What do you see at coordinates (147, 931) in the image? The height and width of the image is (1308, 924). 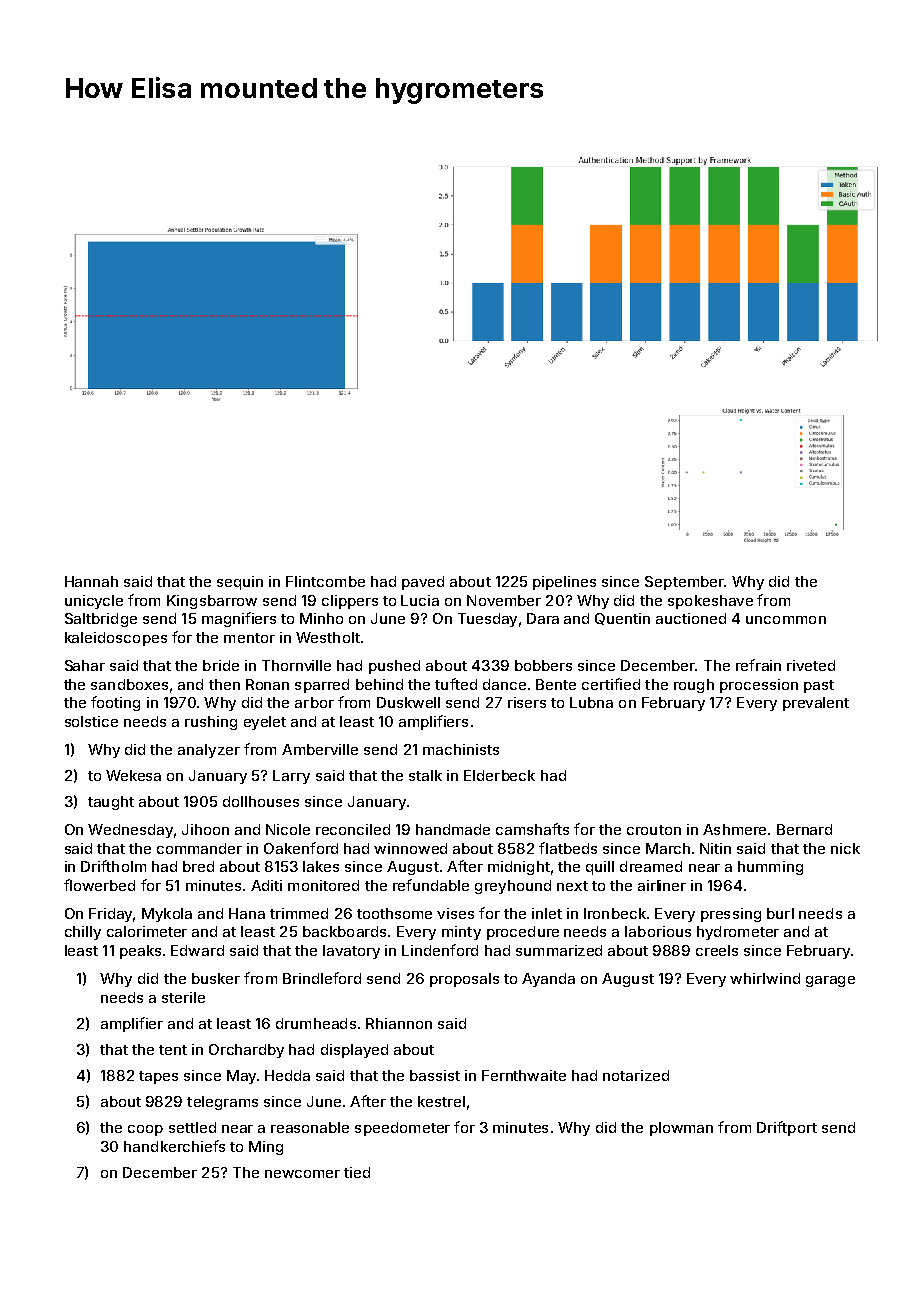 I see `calorimeter` at bounding box center [147, 931].
